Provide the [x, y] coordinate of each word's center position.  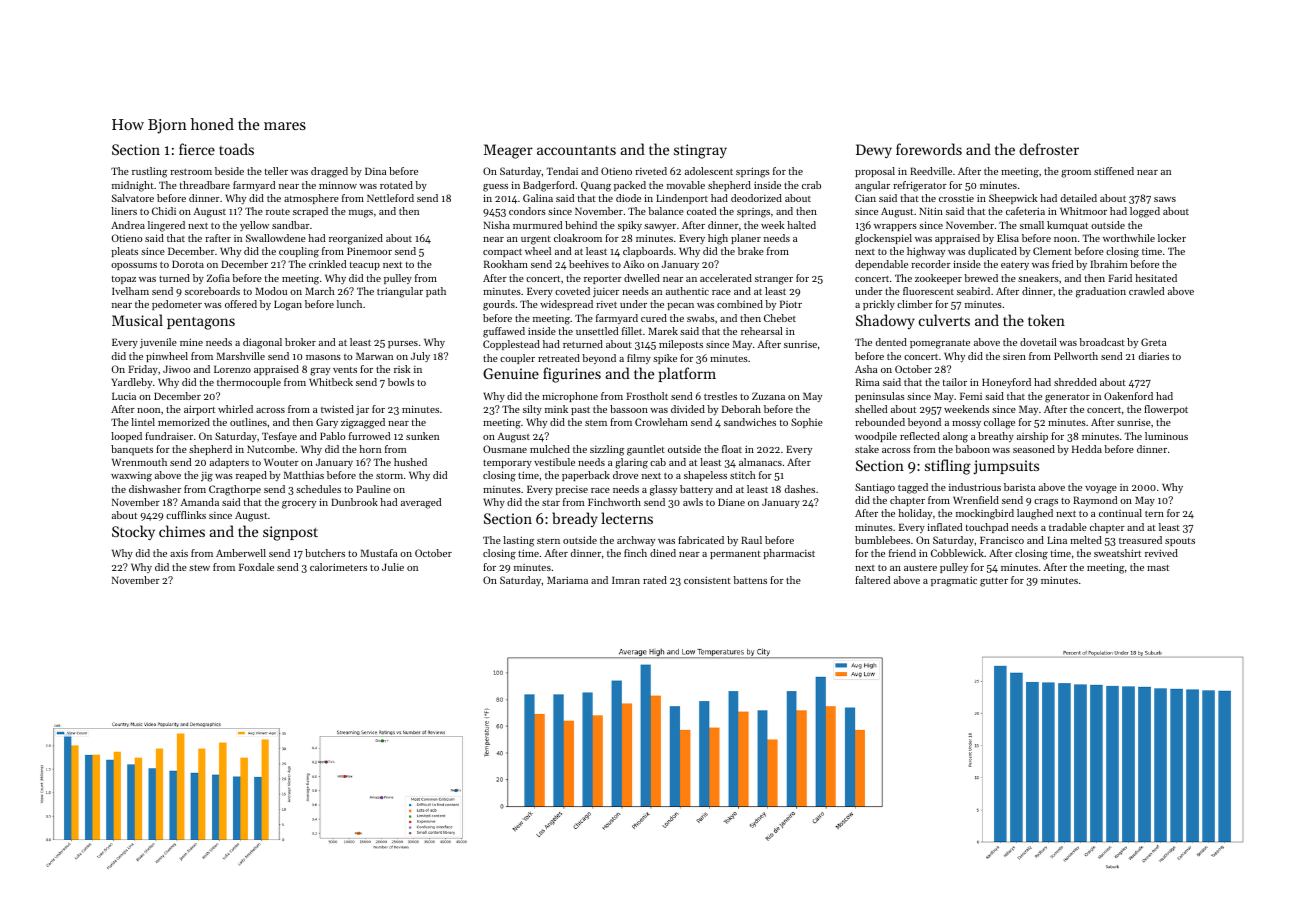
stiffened [1114, 171]
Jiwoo [176, 369]
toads [236, 149]
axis [179, 553]
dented [891, 342]
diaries [1154, 356]
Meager [508, 151]
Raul [751, 540]
